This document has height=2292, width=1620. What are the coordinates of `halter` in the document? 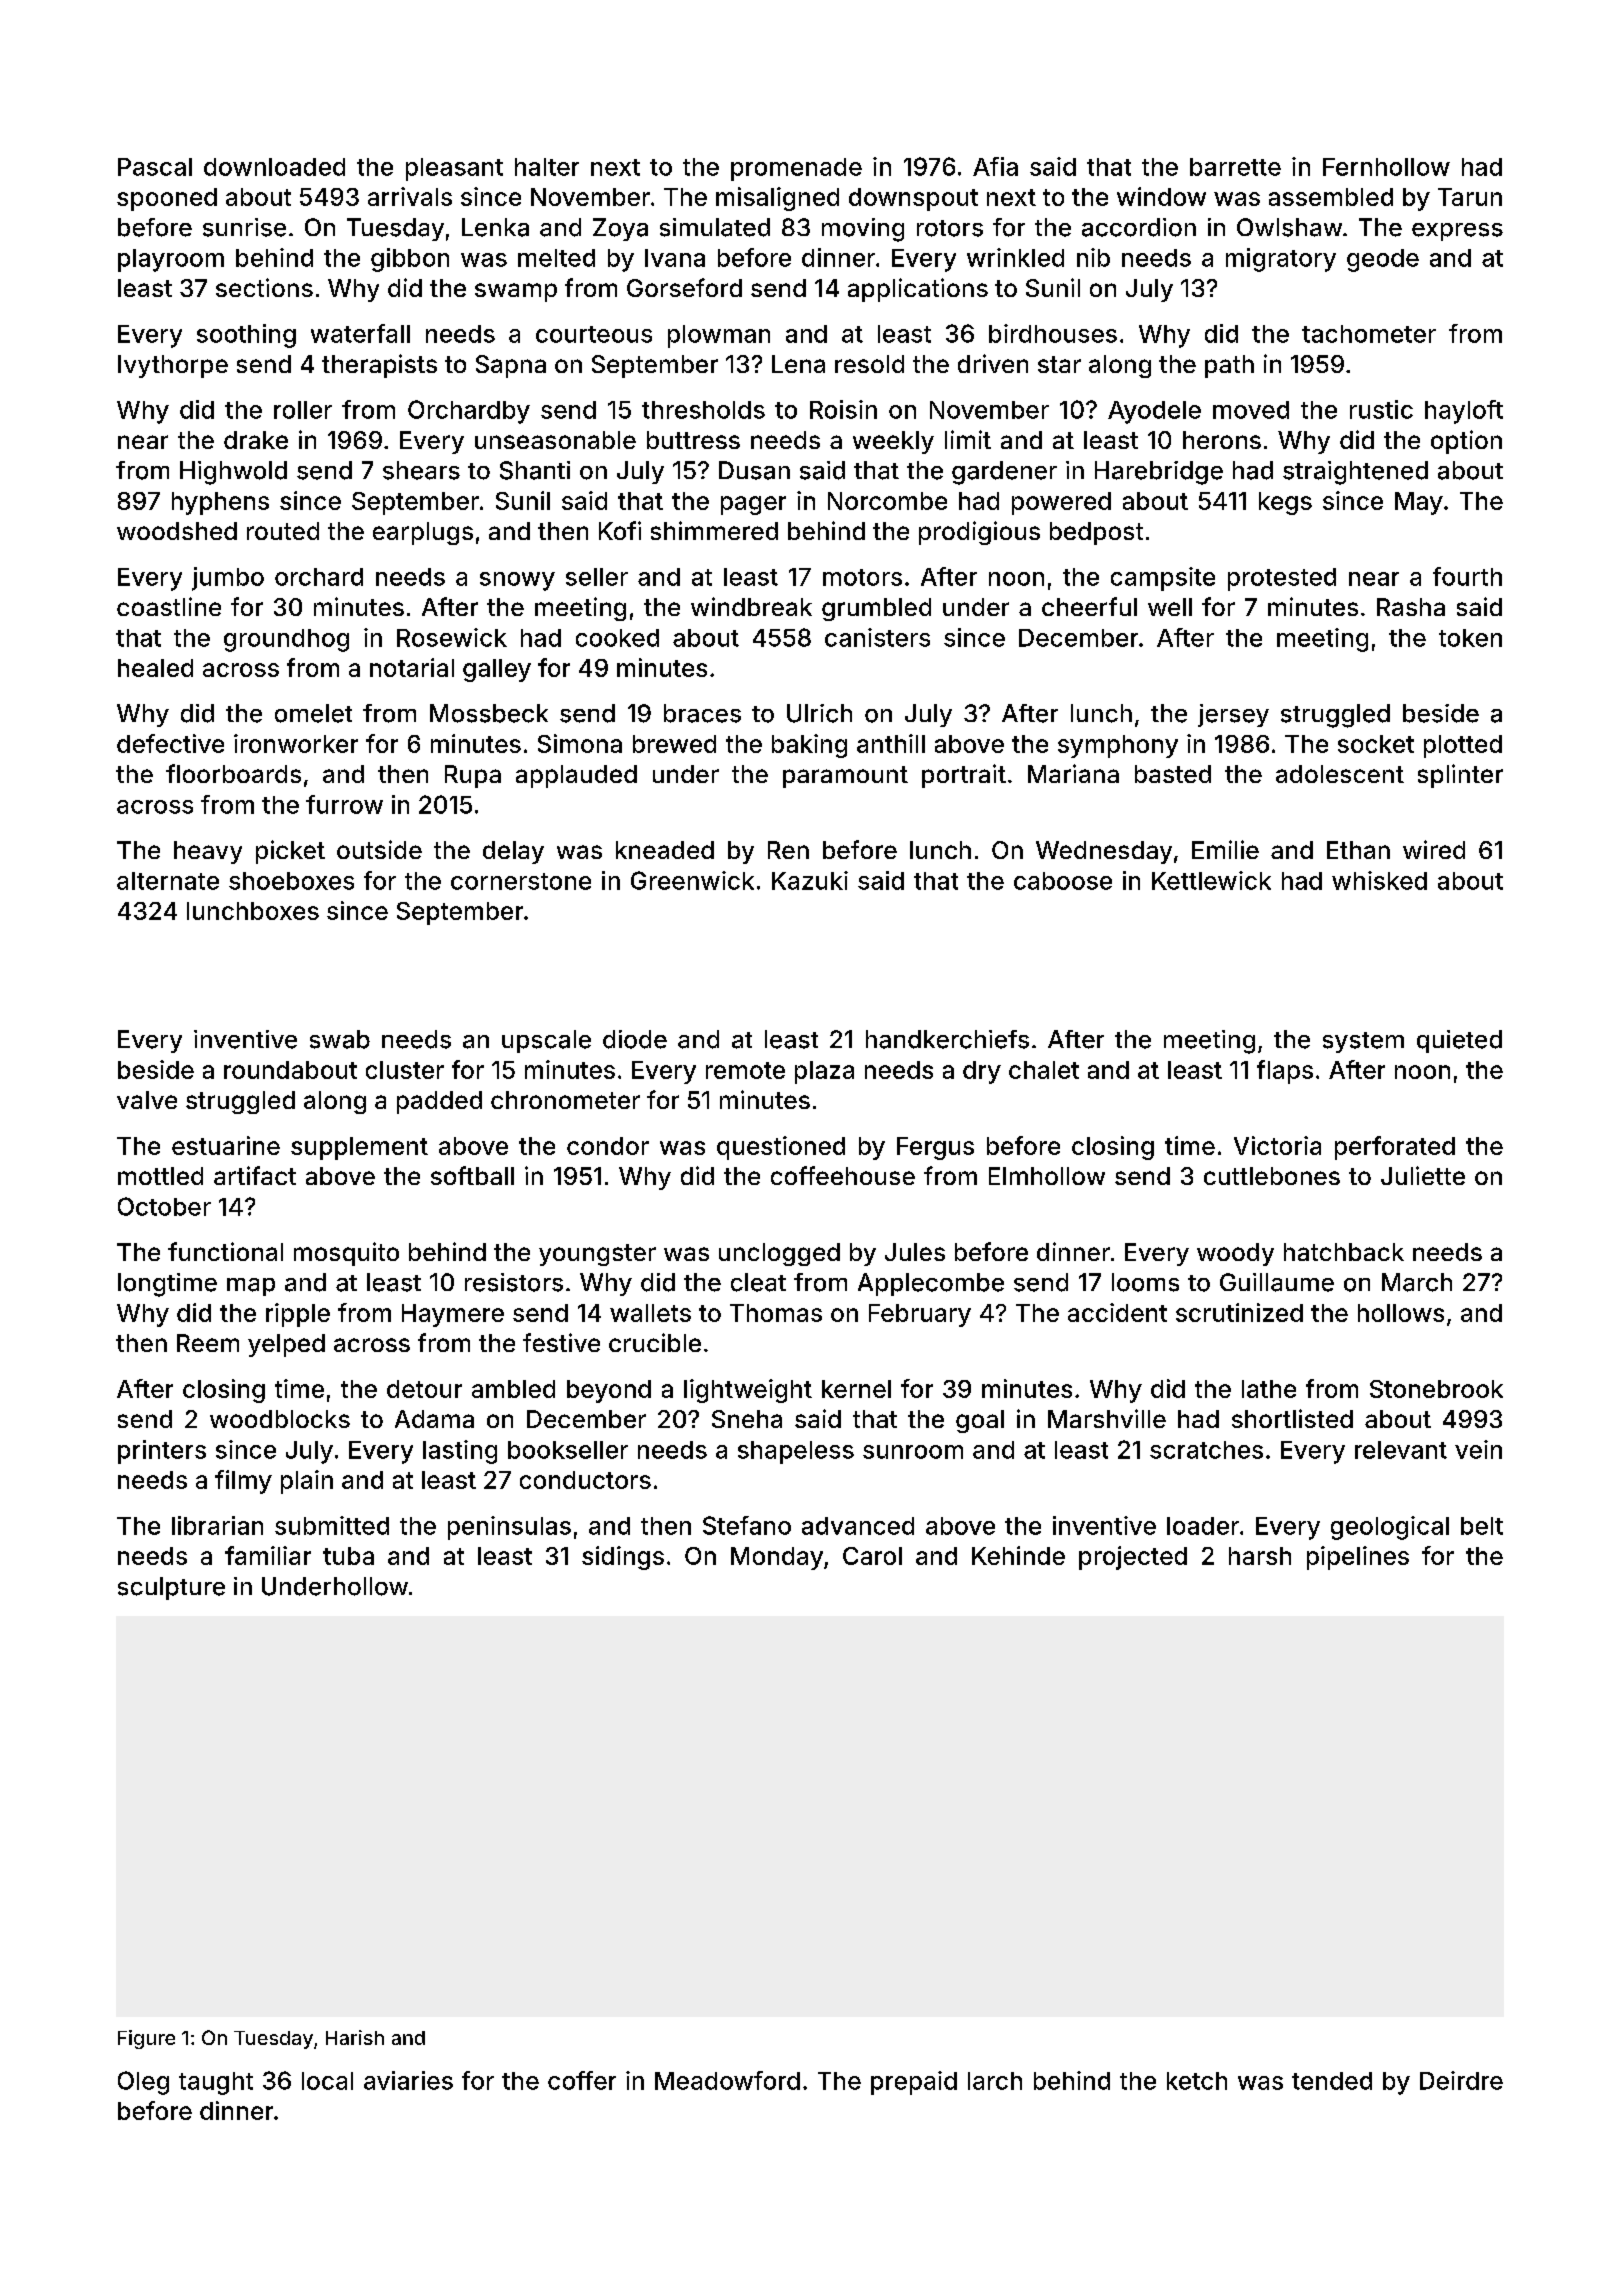 It's located at (547, 167).
